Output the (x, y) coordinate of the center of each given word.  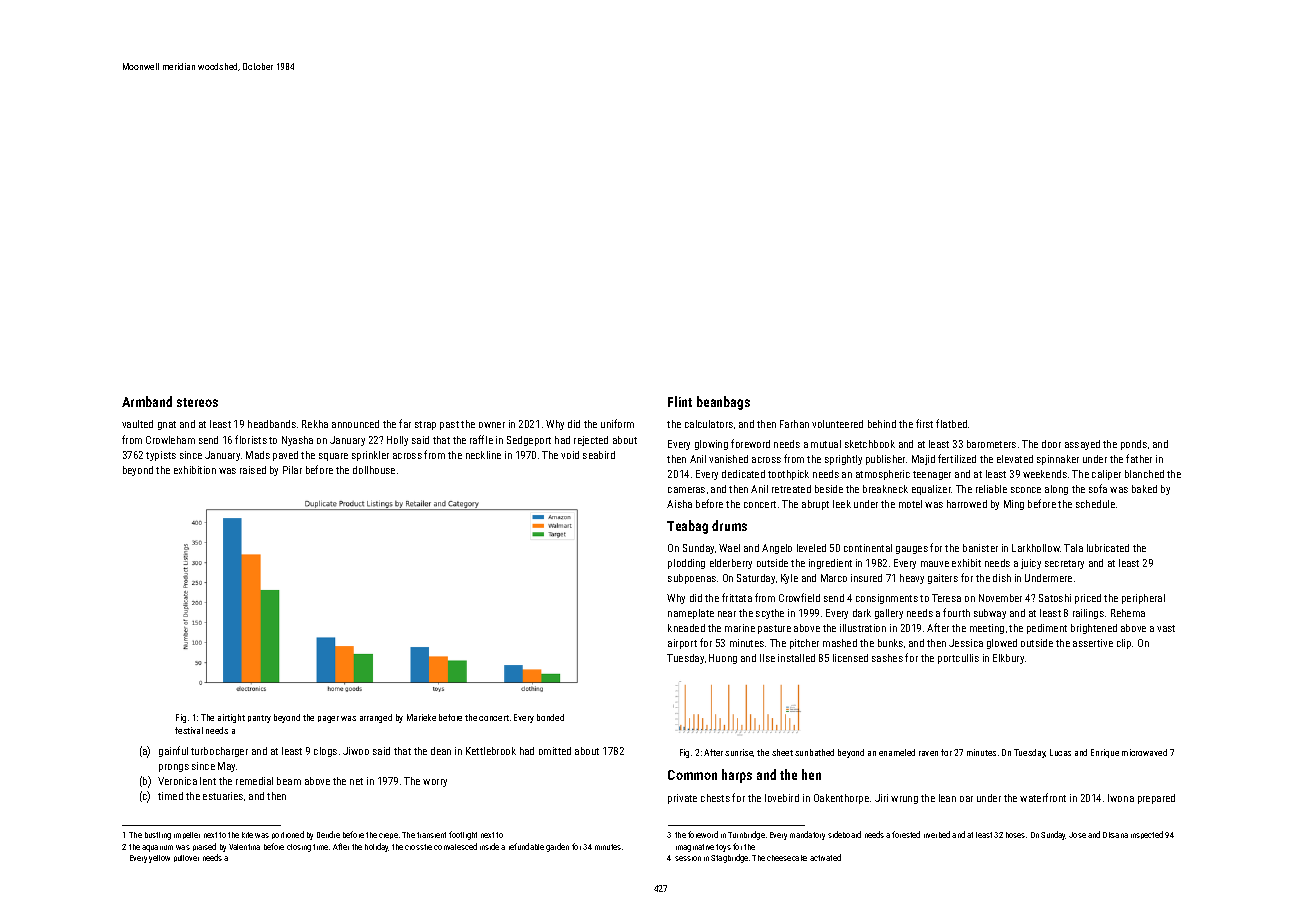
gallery (889, 614)
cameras (686, 490)
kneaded (686, 628)
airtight (231, 718)
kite (247, 835)
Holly (397, 441)
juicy (1031, 564)
